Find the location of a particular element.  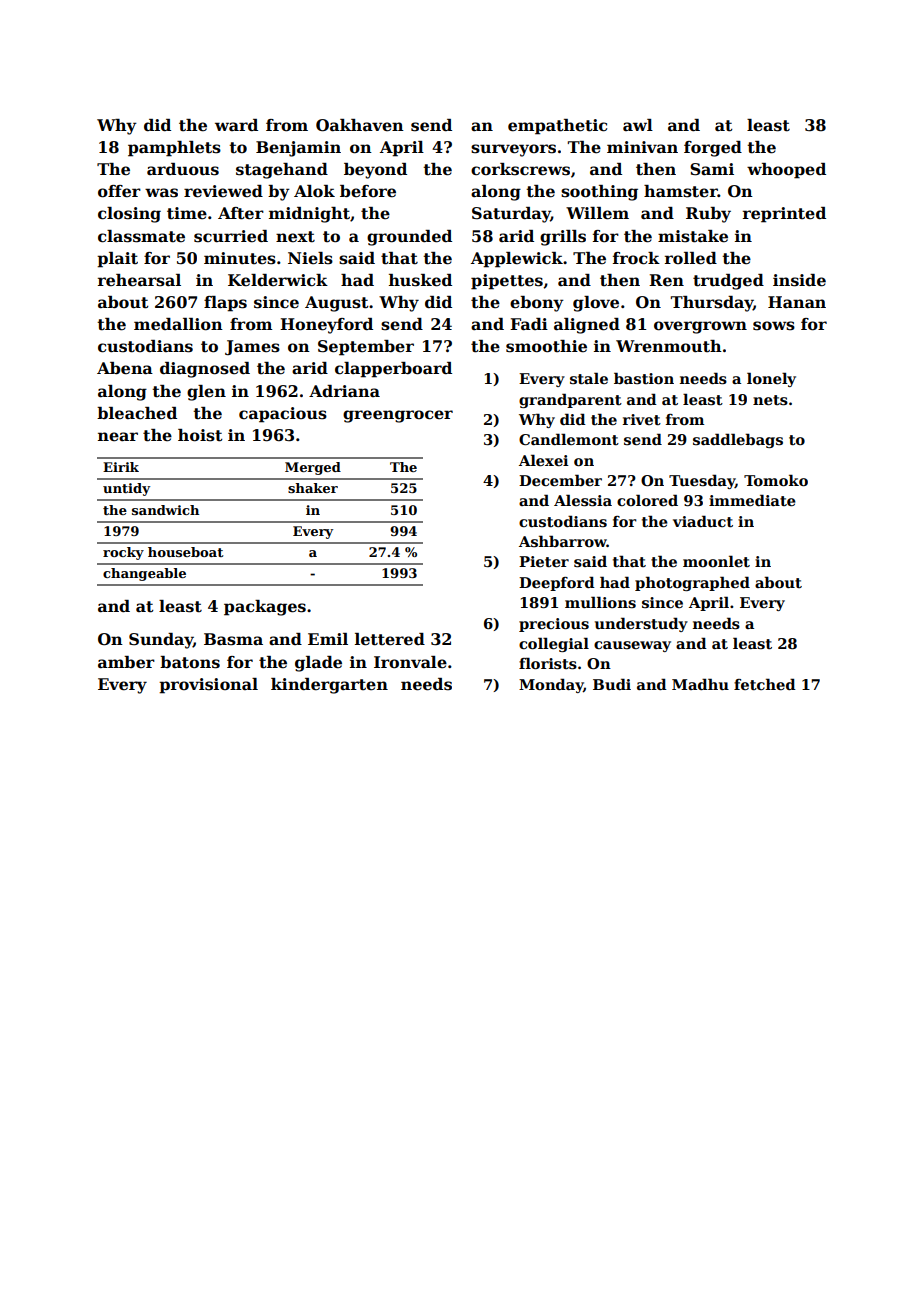

awl is located at coordinates (638, 125).
